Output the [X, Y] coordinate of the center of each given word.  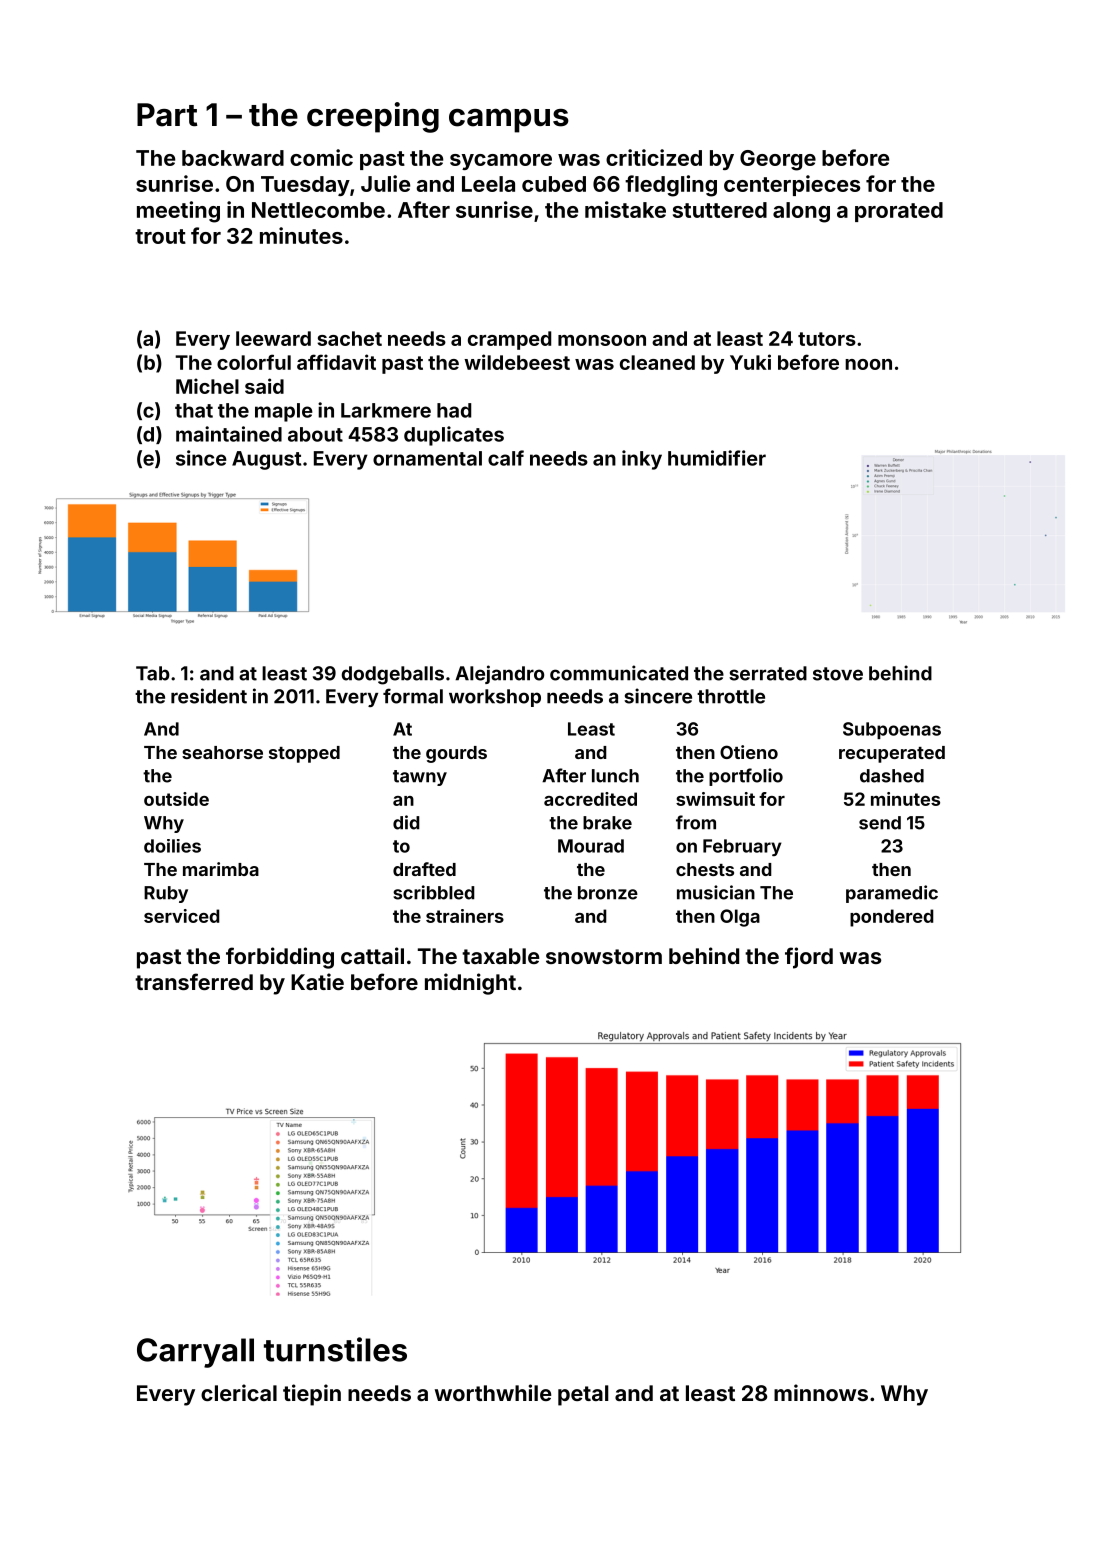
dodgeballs [393, 675]
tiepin [312, 1395]
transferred [194, 981]
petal [583, 1395]
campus [509, 120]
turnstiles [335, 1349]
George [778, 160]
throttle [731, 696]
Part [167, 115]
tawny [420, 778]
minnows [821, 1392]
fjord [809, 958]
